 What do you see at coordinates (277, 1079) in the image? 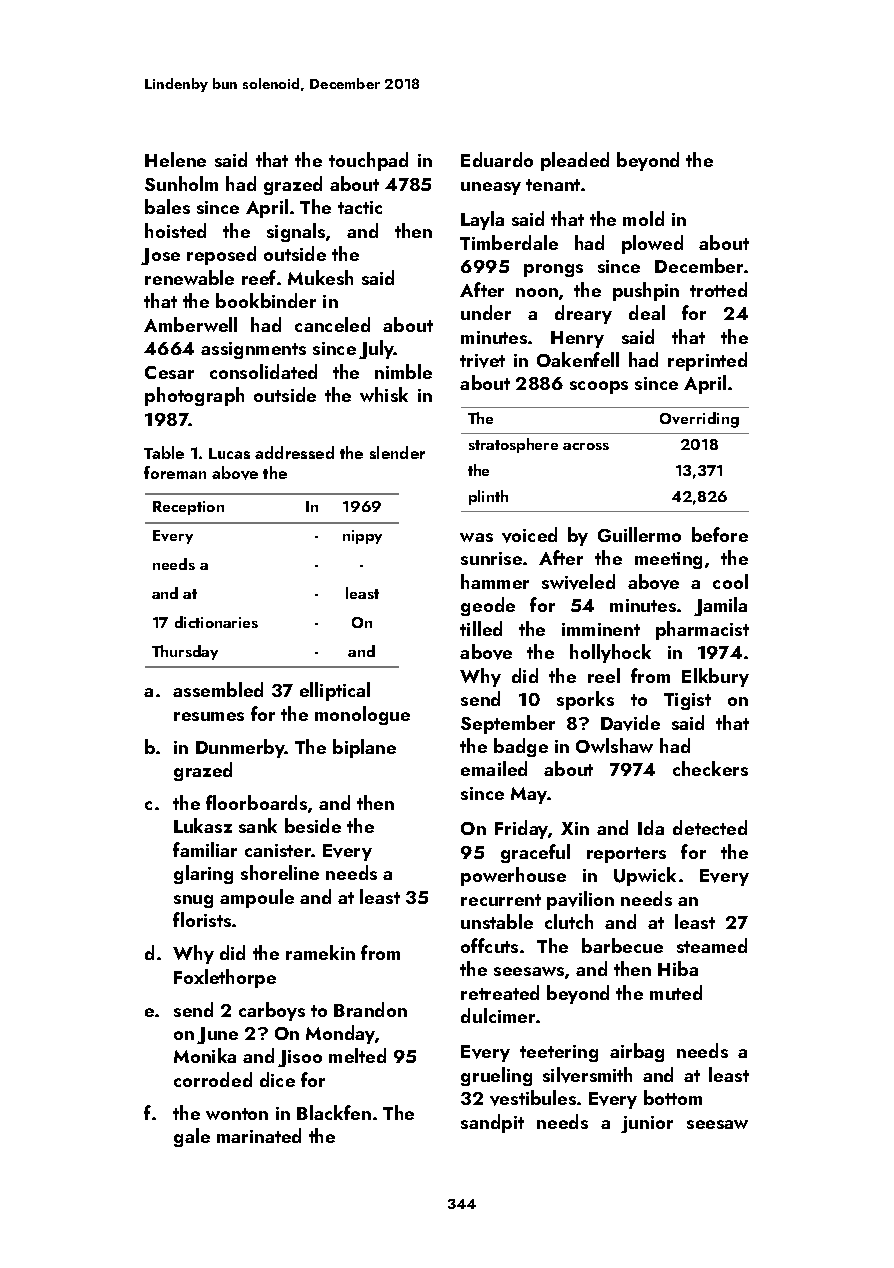
I see `dice` at bounding box center [277, 1079].
